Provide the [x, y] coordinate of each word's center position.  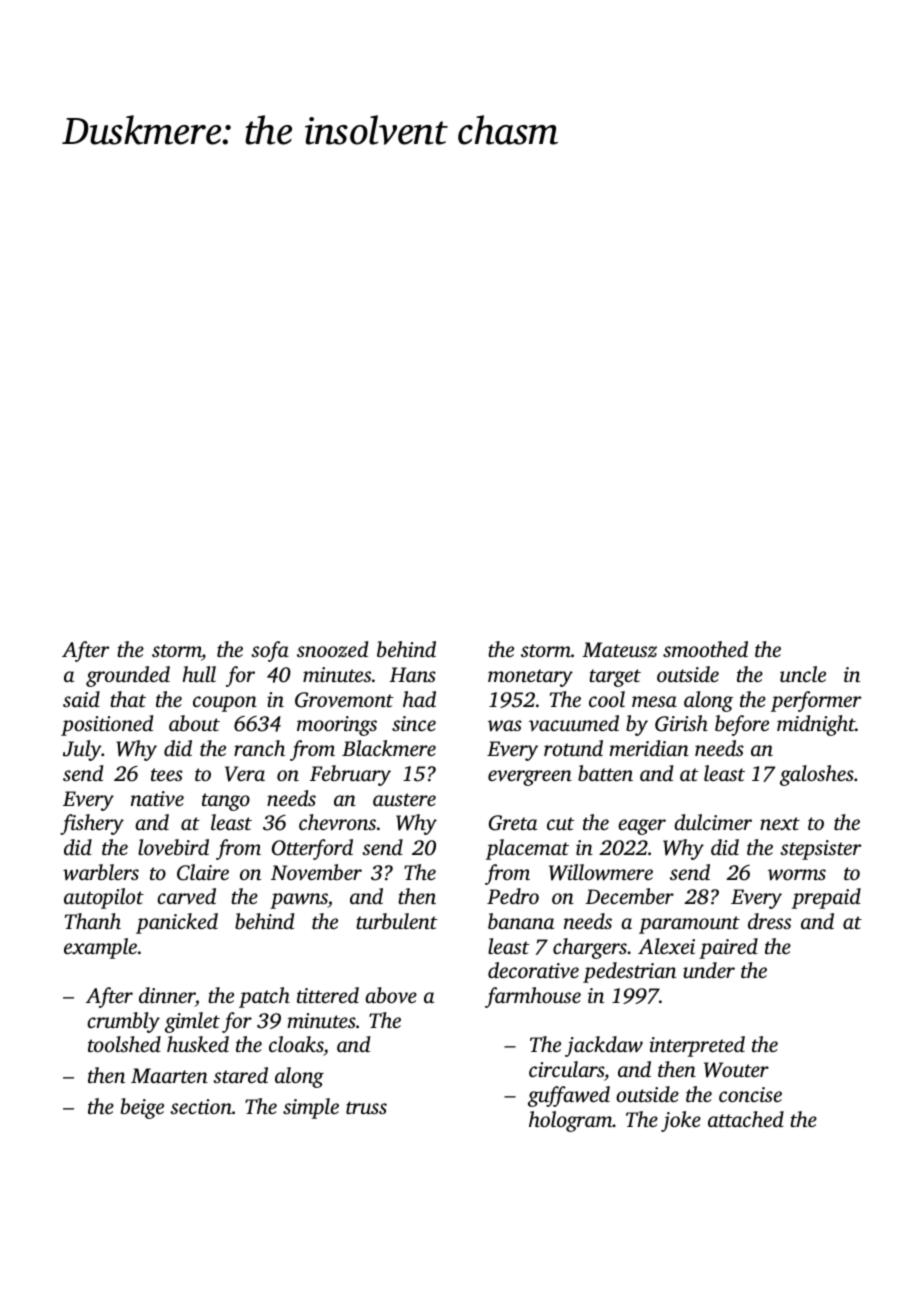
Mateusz [619, 650]
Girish [681, 723]
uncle [803, 674]
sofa [270, 651]
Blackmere [389, 748]
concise [750, 1094]
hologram [571, 1121]
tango [226, 802]
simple [311, 1108]
